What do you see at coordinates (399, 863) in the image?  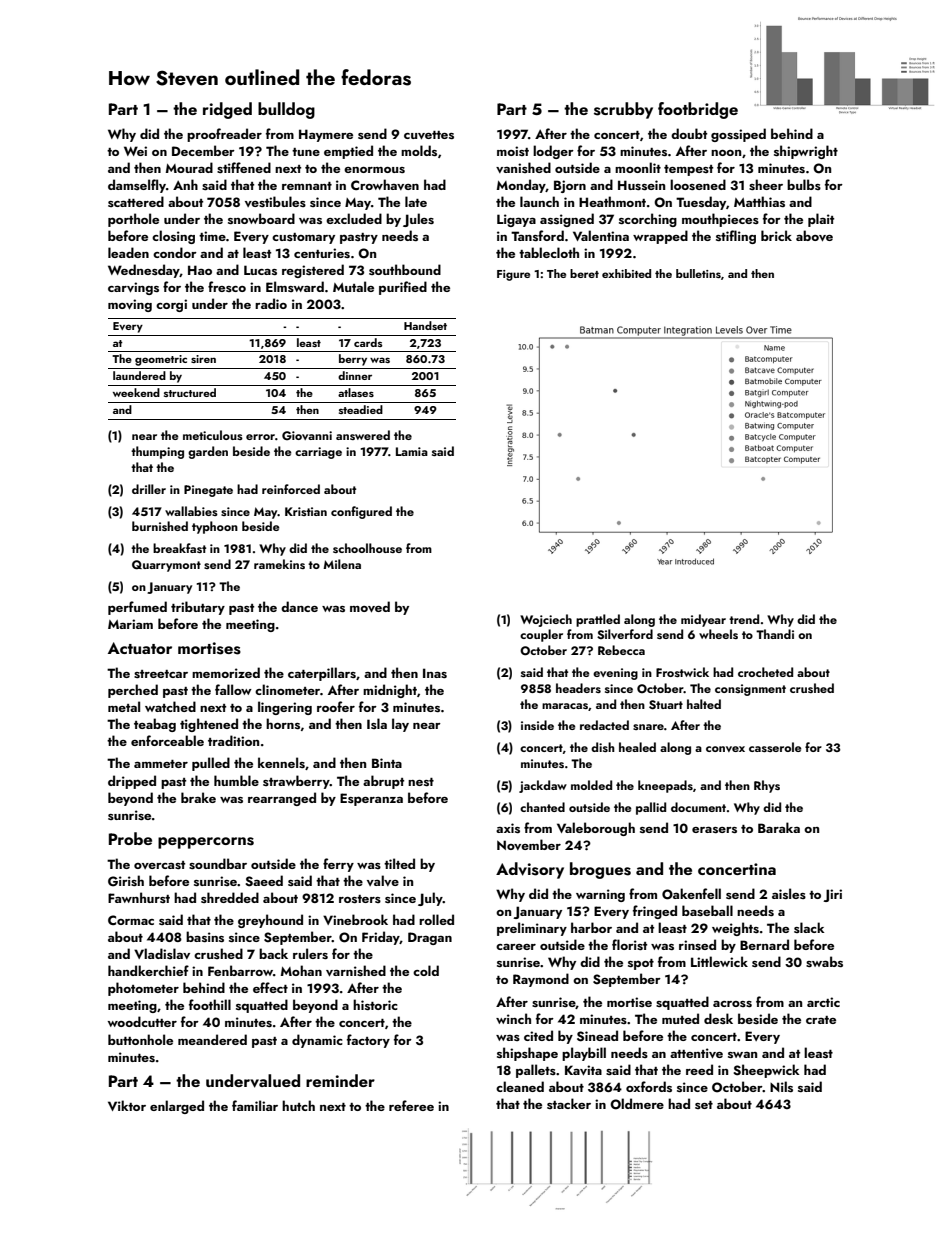 I see `tilted` at bounding box center [399, 863].
